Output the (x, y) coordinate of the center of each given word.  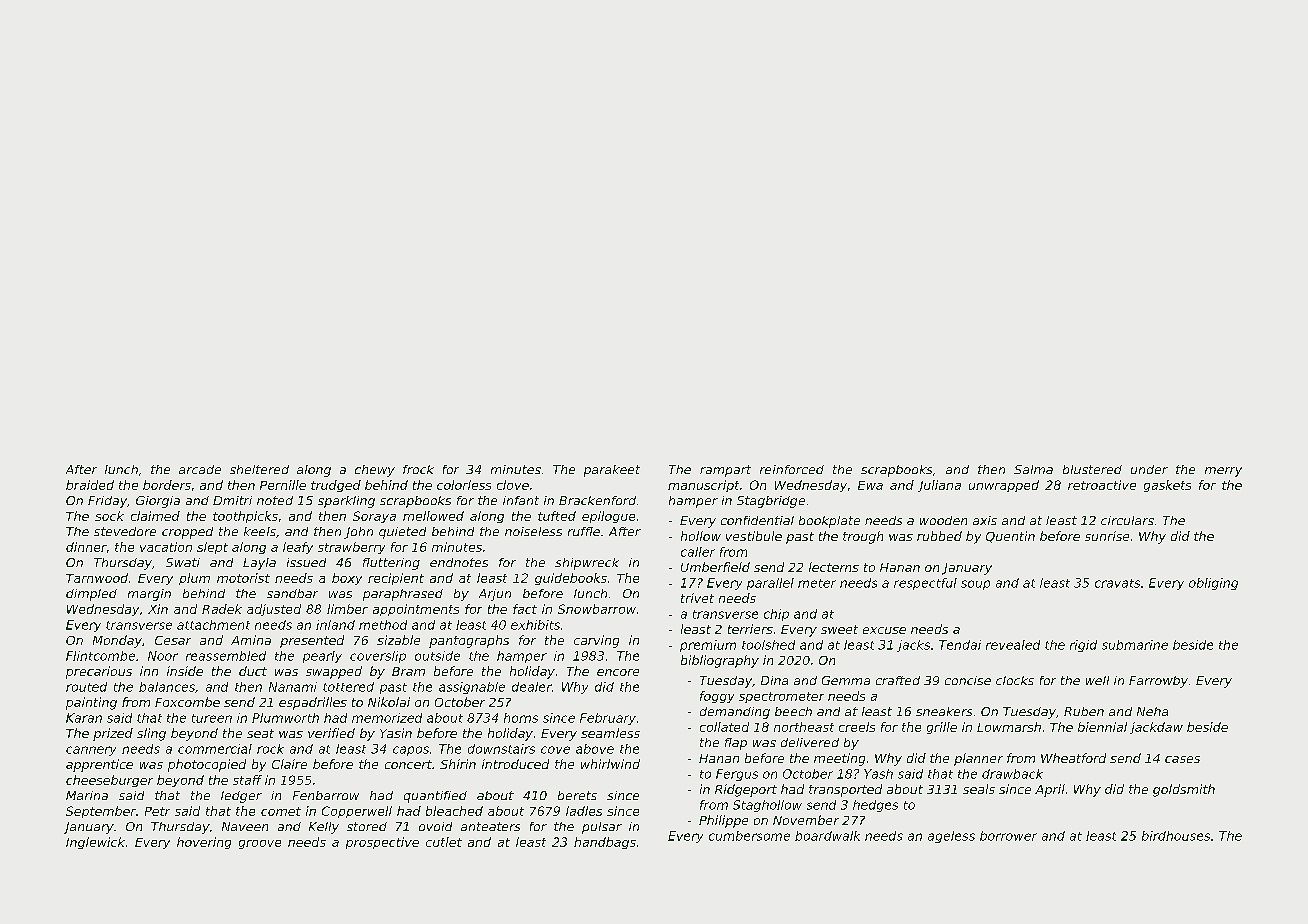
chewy (375, 471)
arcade (200, 469)
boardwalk (827, 836)
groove (260, 844)
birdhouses (1176, 836)
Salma (1033, 469)
